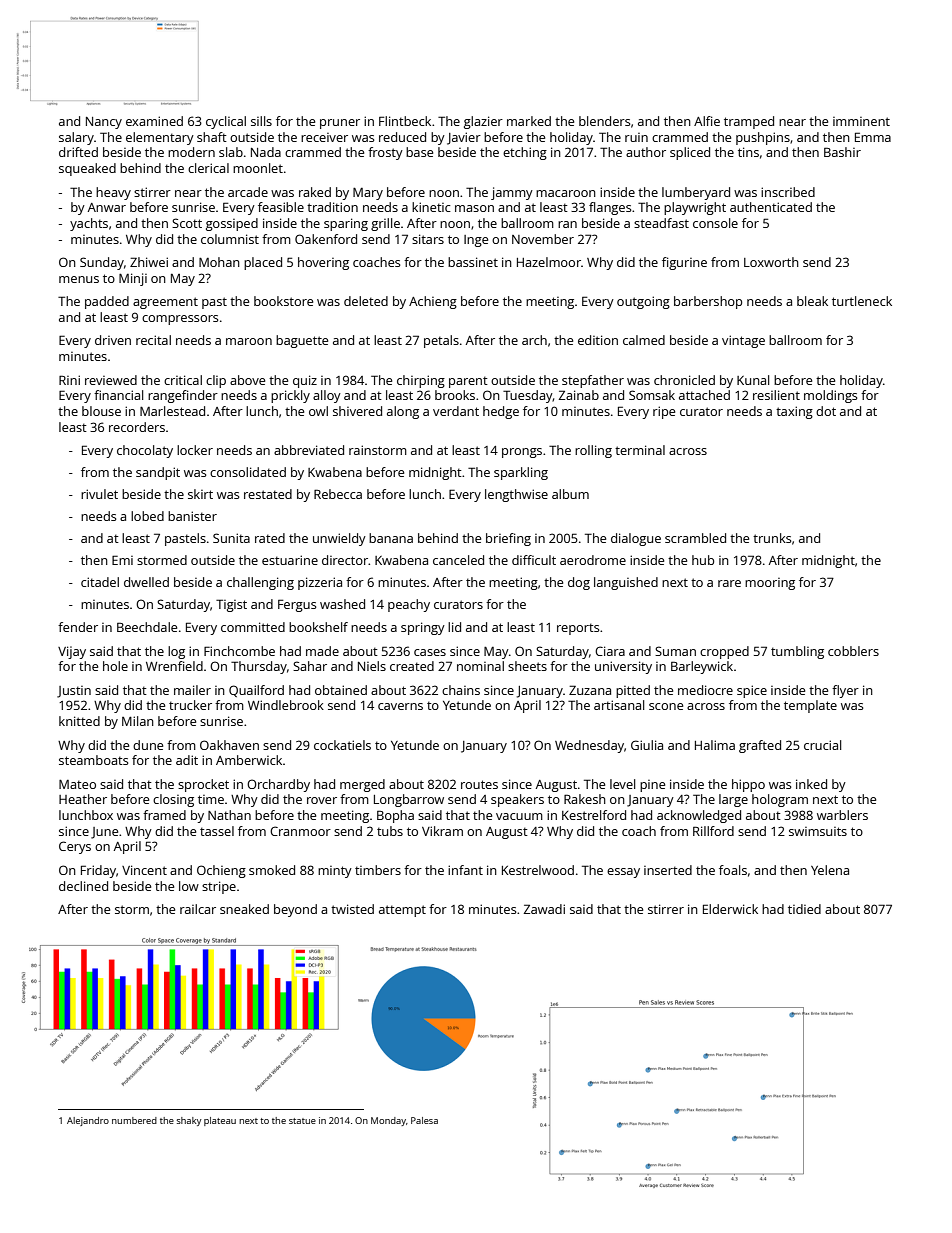 The width and height of the screenshot is (952, 1233). What do you see at coordinates (405, 121) in the screenshot?
I see `Flintbeck` at bounding box center [405, 121].
